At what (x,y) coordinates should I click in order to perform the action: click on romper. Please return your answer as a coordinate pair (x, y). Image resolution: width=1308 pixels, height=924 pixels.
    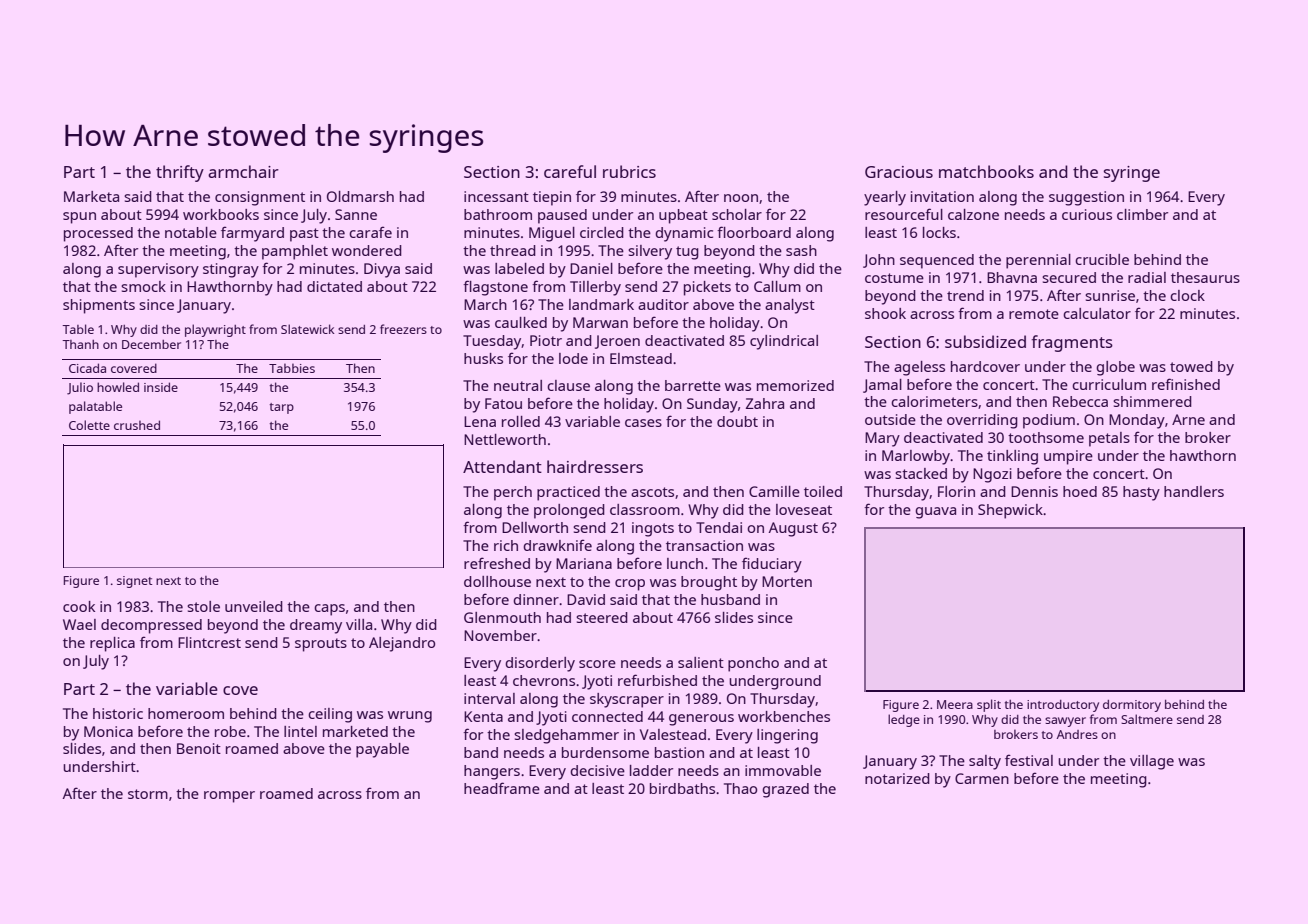
    Looking at the image, I should click on (229, 797).
